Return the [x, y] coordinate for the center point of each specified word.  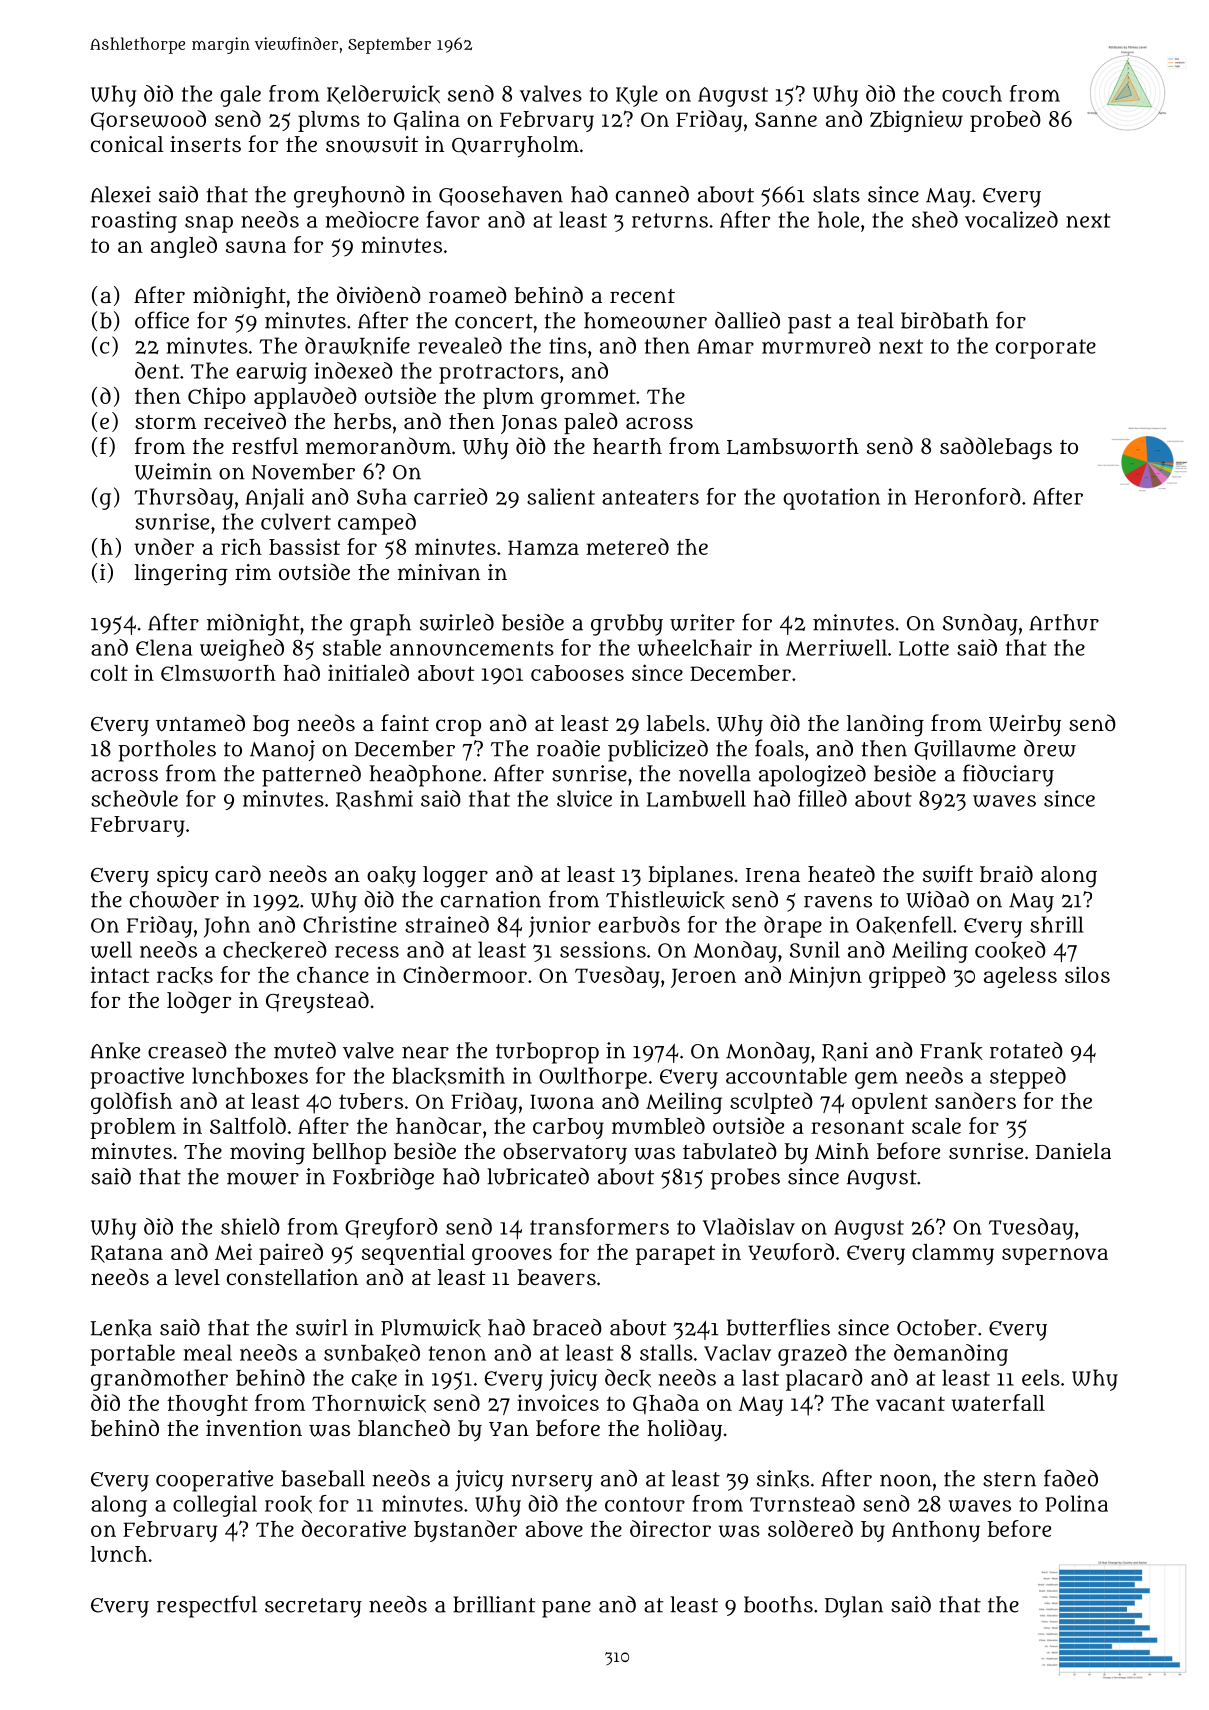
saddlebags [996, 448]
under [164, 546]
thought [207, 1405]
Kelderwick [383, 94]
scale [936, 1126]
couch [972, 93]
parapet [675, 1255]
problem [133, 1128]
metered [627, 546]
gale [240, 96]
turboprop [547, 1053]
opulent [890, 1103]
